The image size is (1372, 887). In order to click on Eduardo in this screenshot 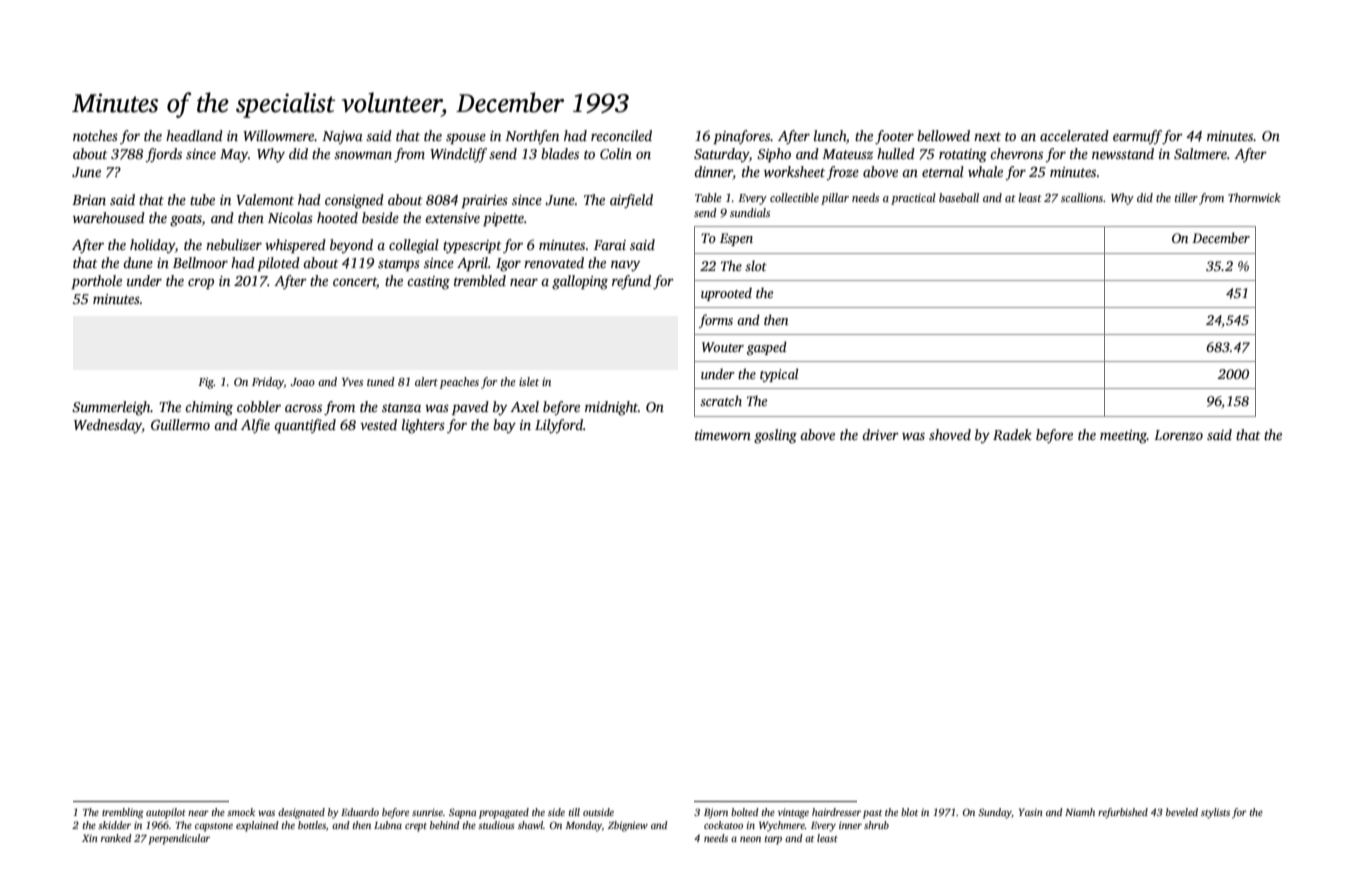, I will do `click(360, 812)`.
